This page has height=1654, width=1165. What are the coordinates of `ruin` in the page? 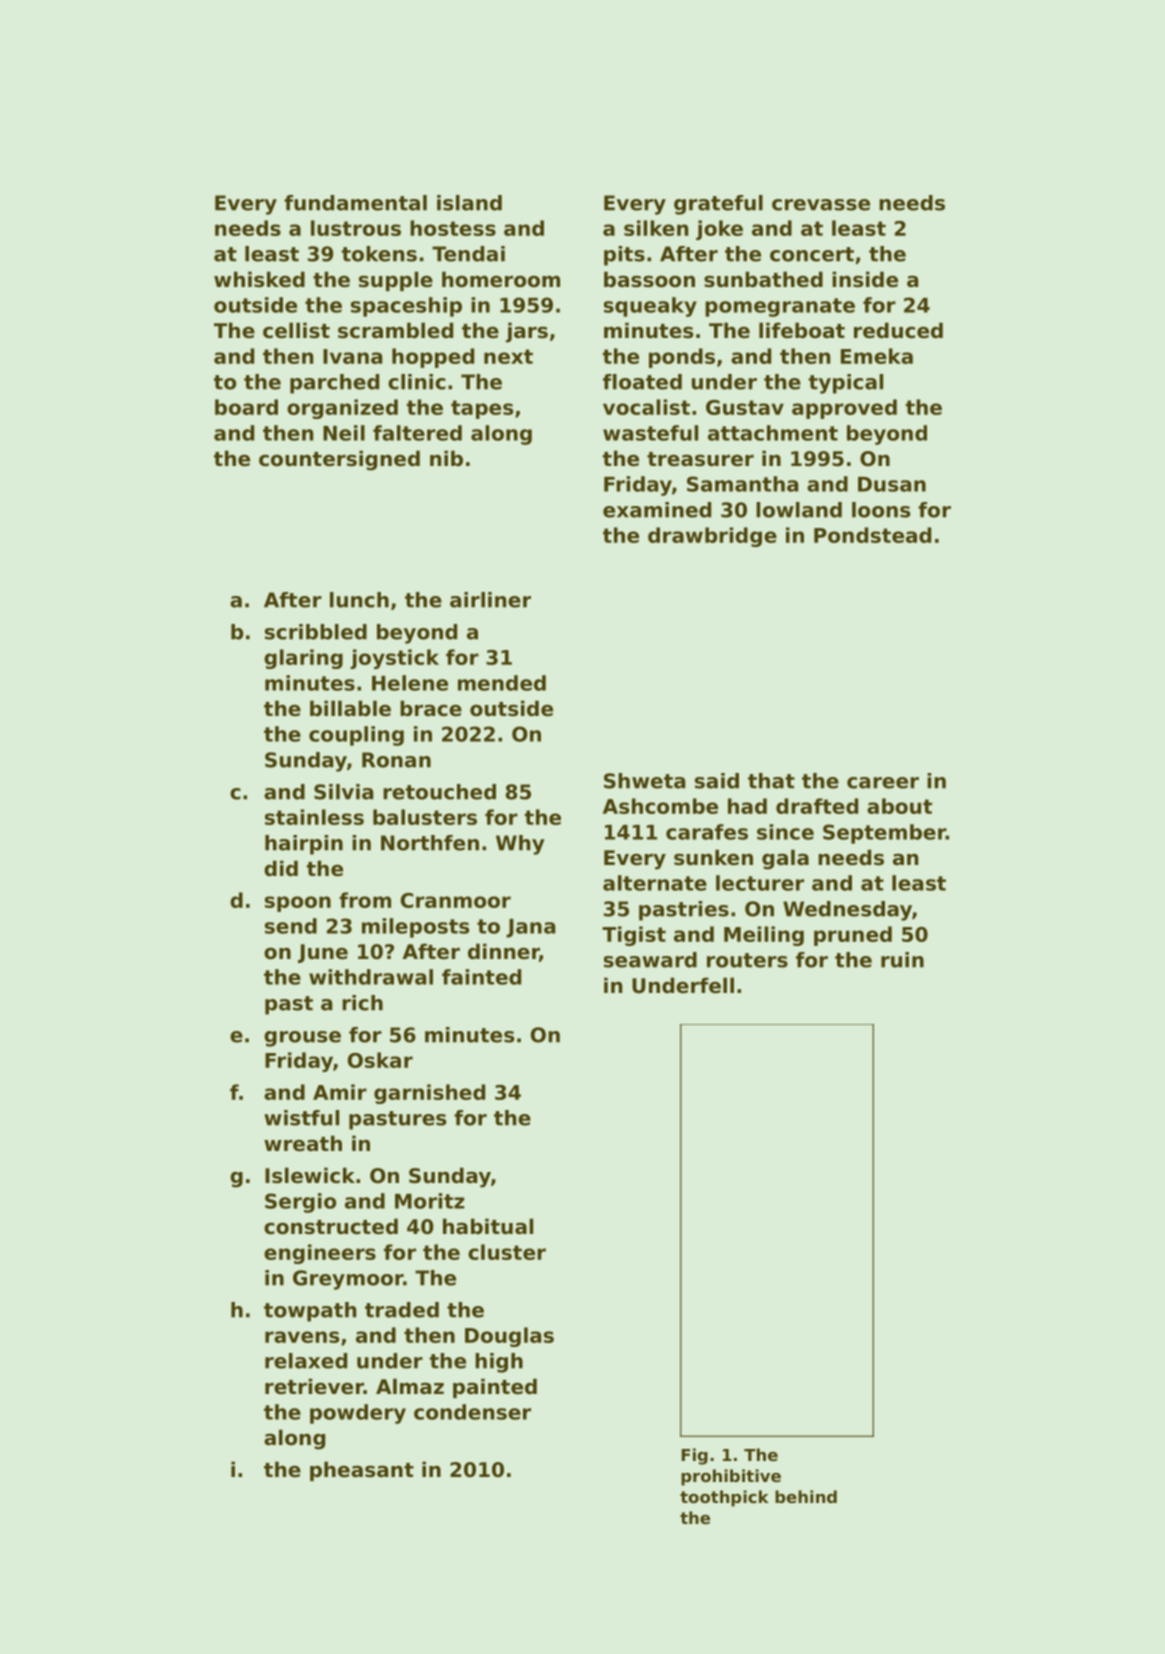 It's located at (902, 960).
